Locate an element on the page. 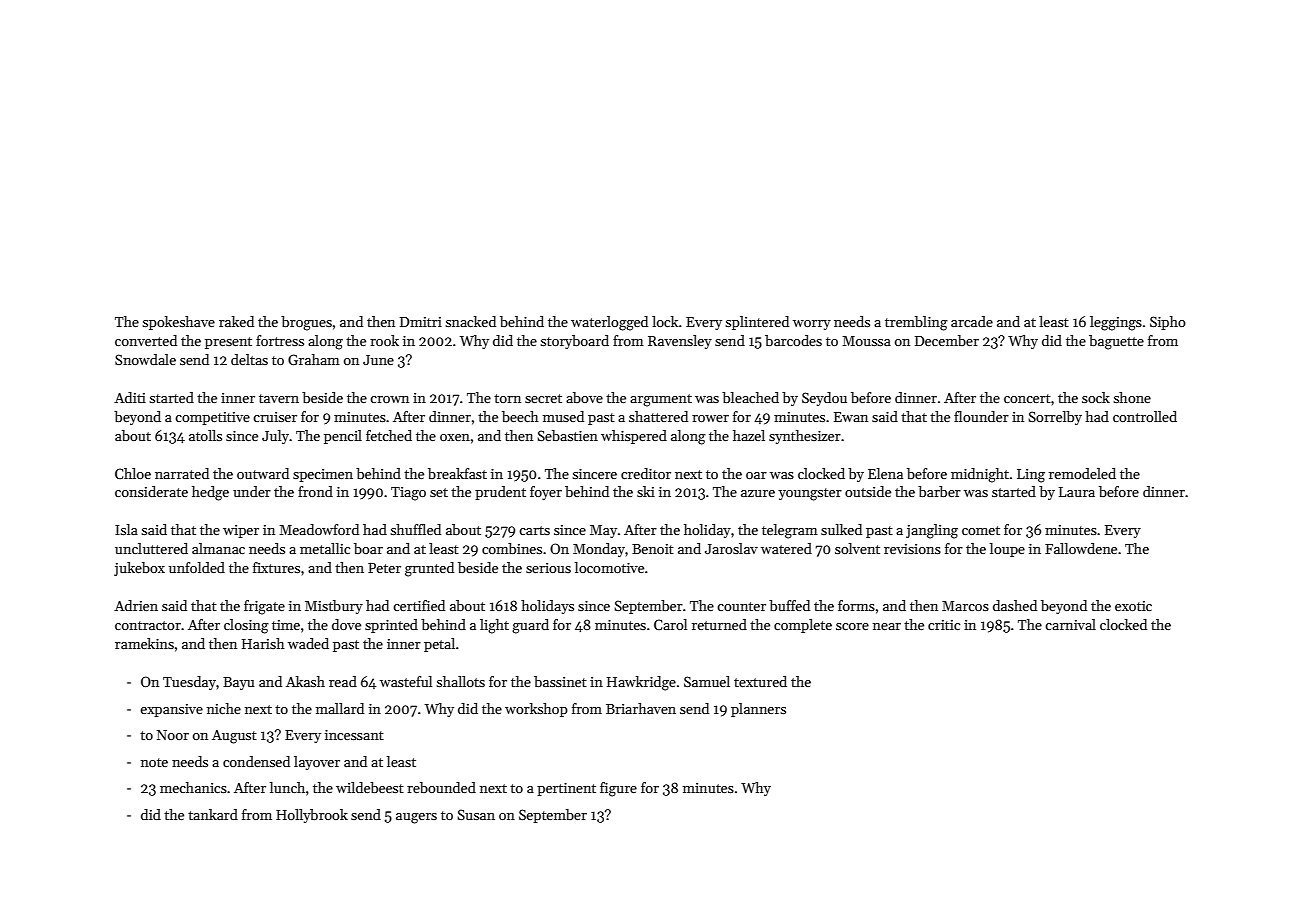 This document has width=1308, height=924. Isla is located at coordinates (126, 529).
